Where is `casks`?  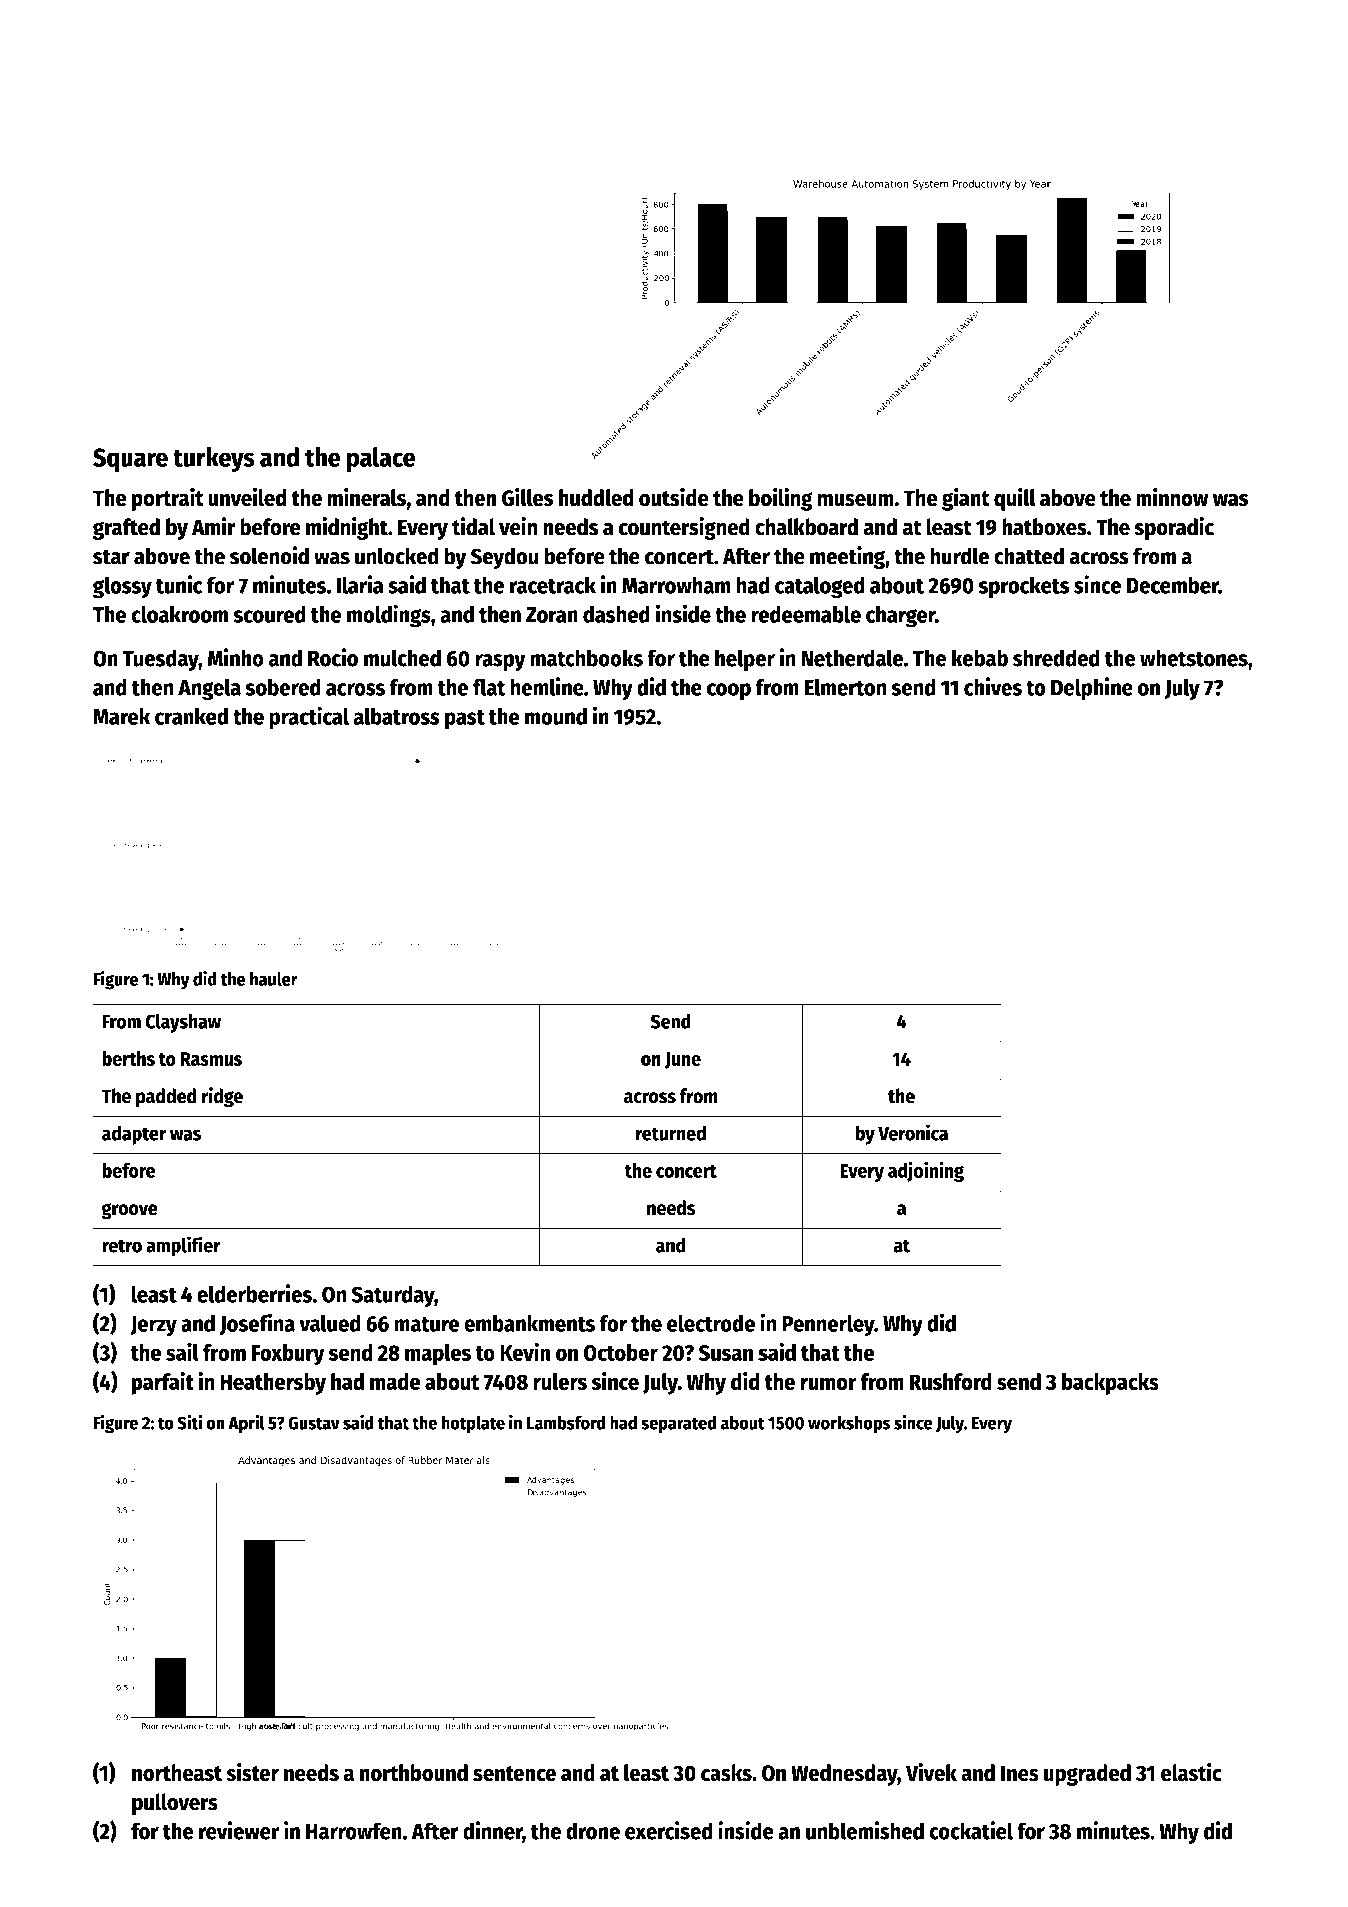 casks is located at coordinates (726, 1773).
